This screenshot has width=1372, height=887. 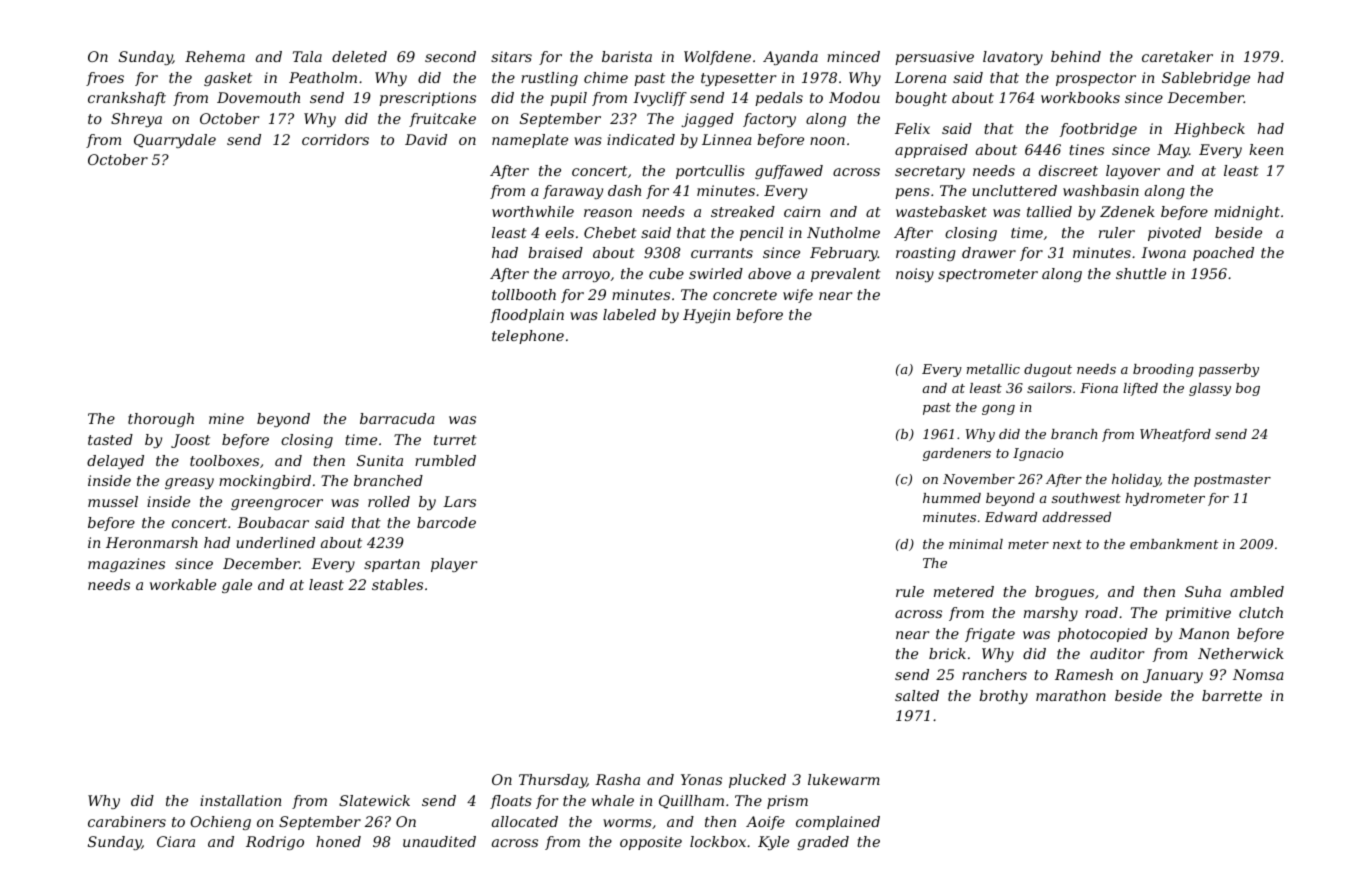 What do you see at coordinates (175, 141) in the screenshot?
I see `Quarrydale` at bounding box center [175, 141].
